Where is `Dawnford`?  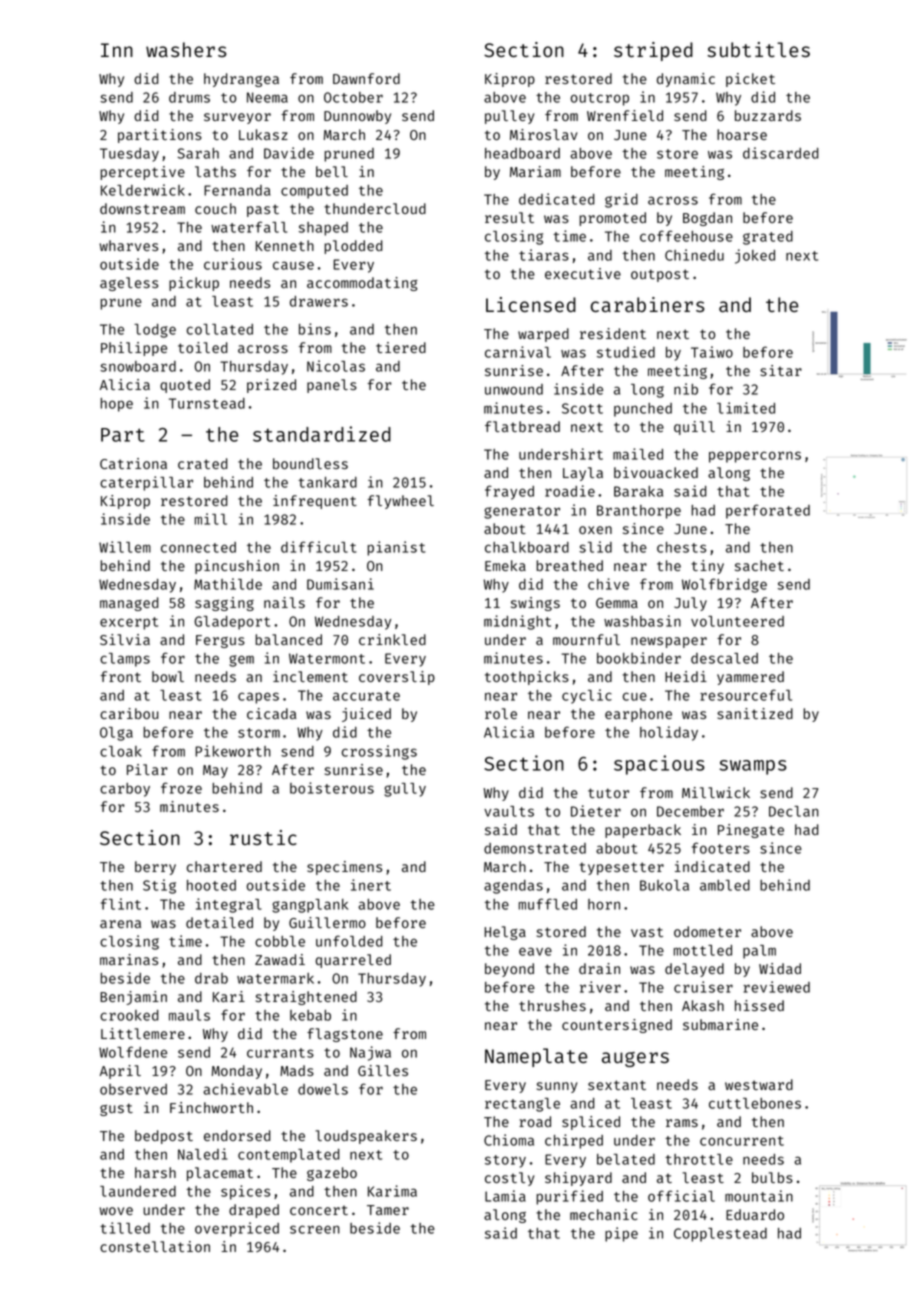
Dawnford is located at coordinates (366, 78).
